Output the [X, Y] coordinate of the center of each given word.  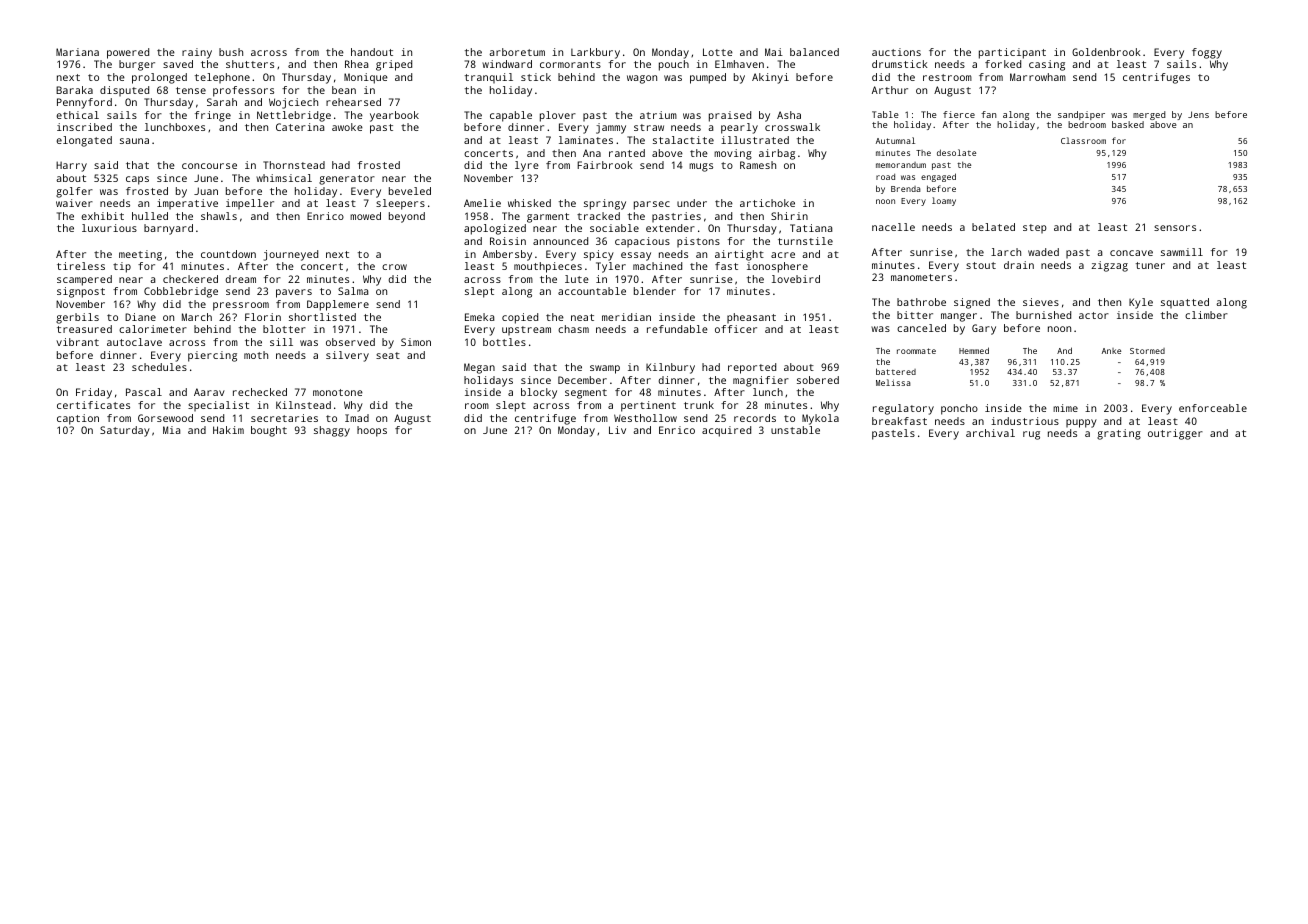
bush [231, 52]
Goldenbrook [1106, 52]
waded [1043, 252]
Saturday [125, 431]
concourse [209, 166]
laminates [586, 140]
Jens [1198, 114]
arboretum [517, 52]
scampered [84, 280]
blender [655, 291]
